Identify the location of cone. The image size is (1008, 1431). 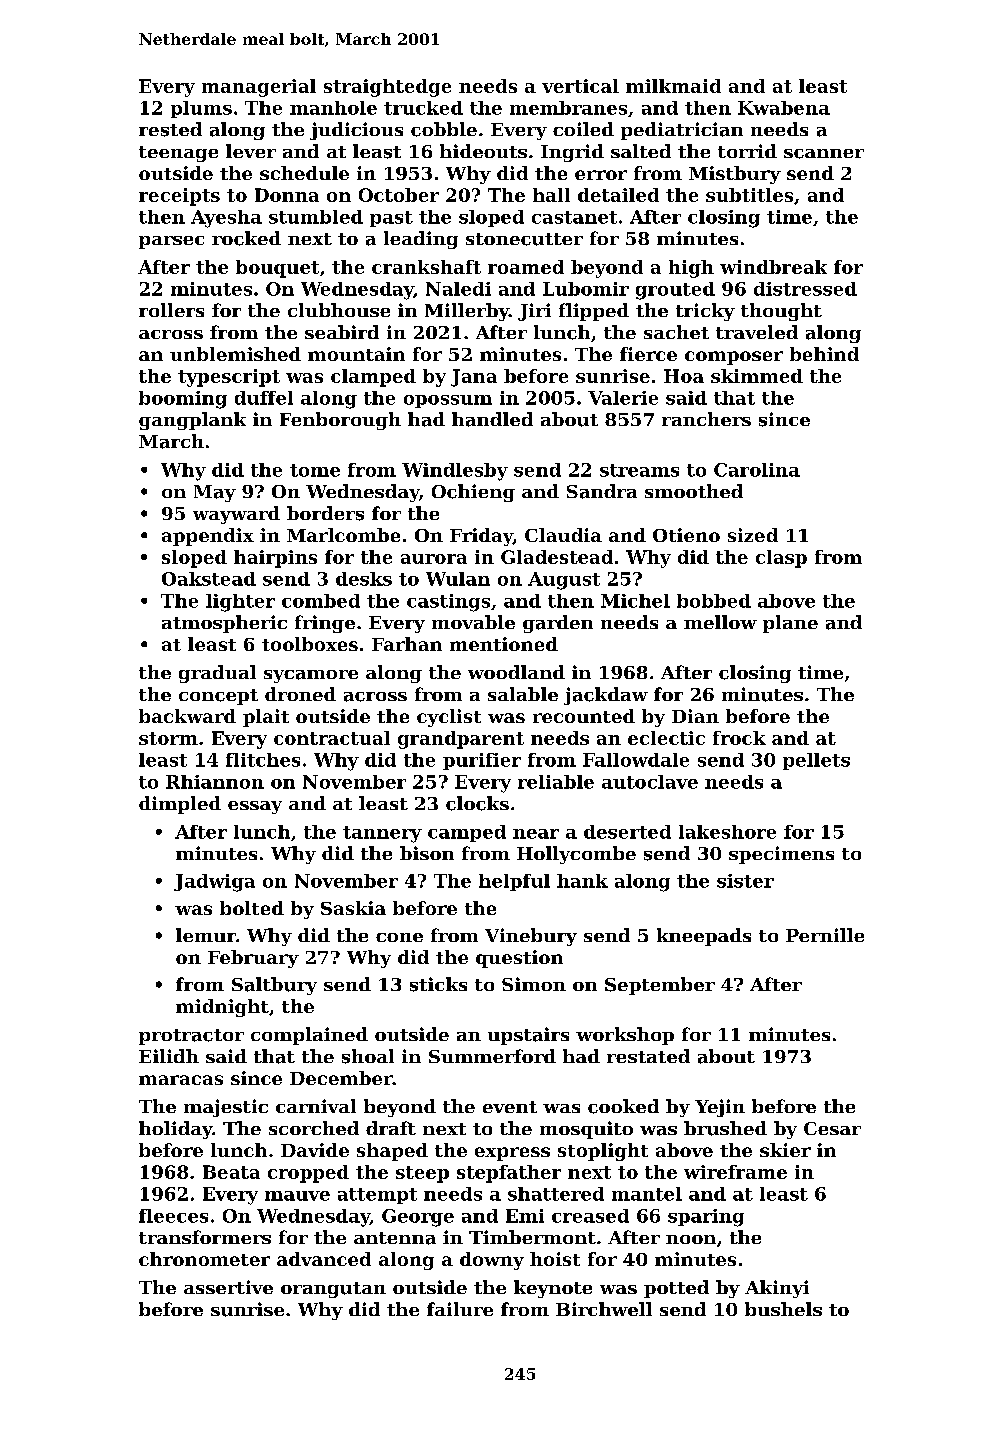
(399, 937).
